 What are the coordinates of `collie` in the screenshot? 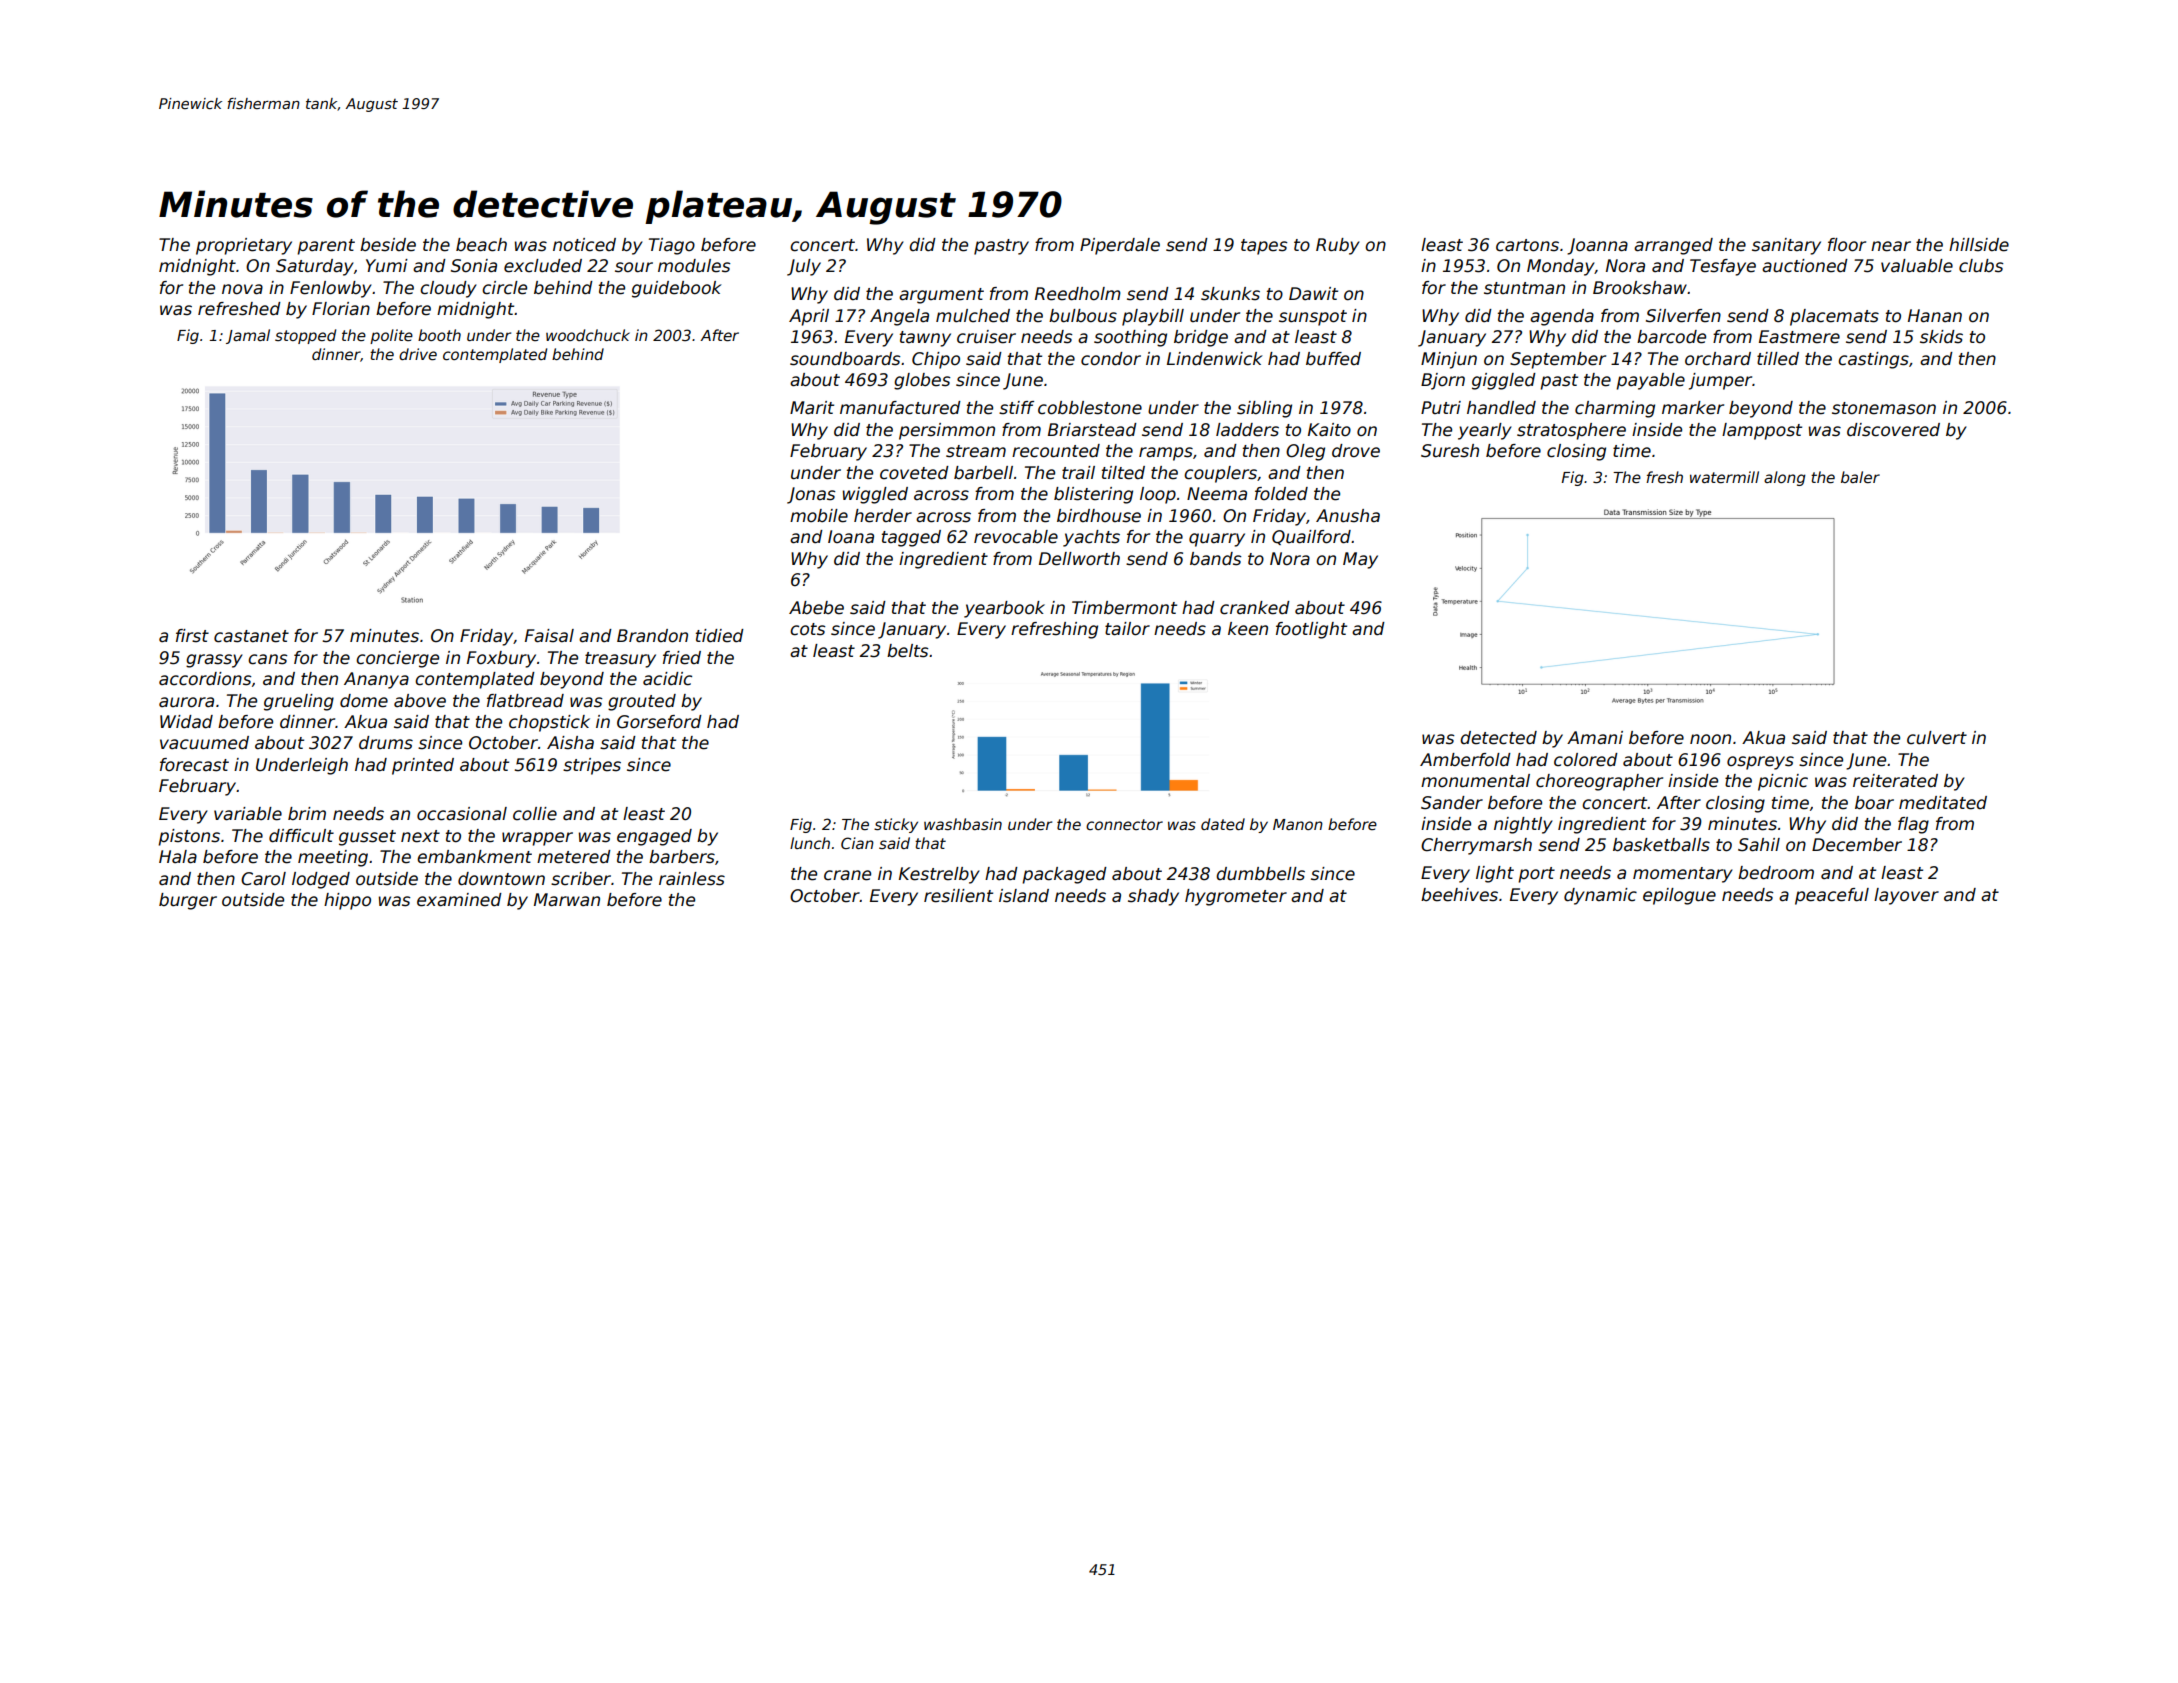 It's located at (535, 814).
